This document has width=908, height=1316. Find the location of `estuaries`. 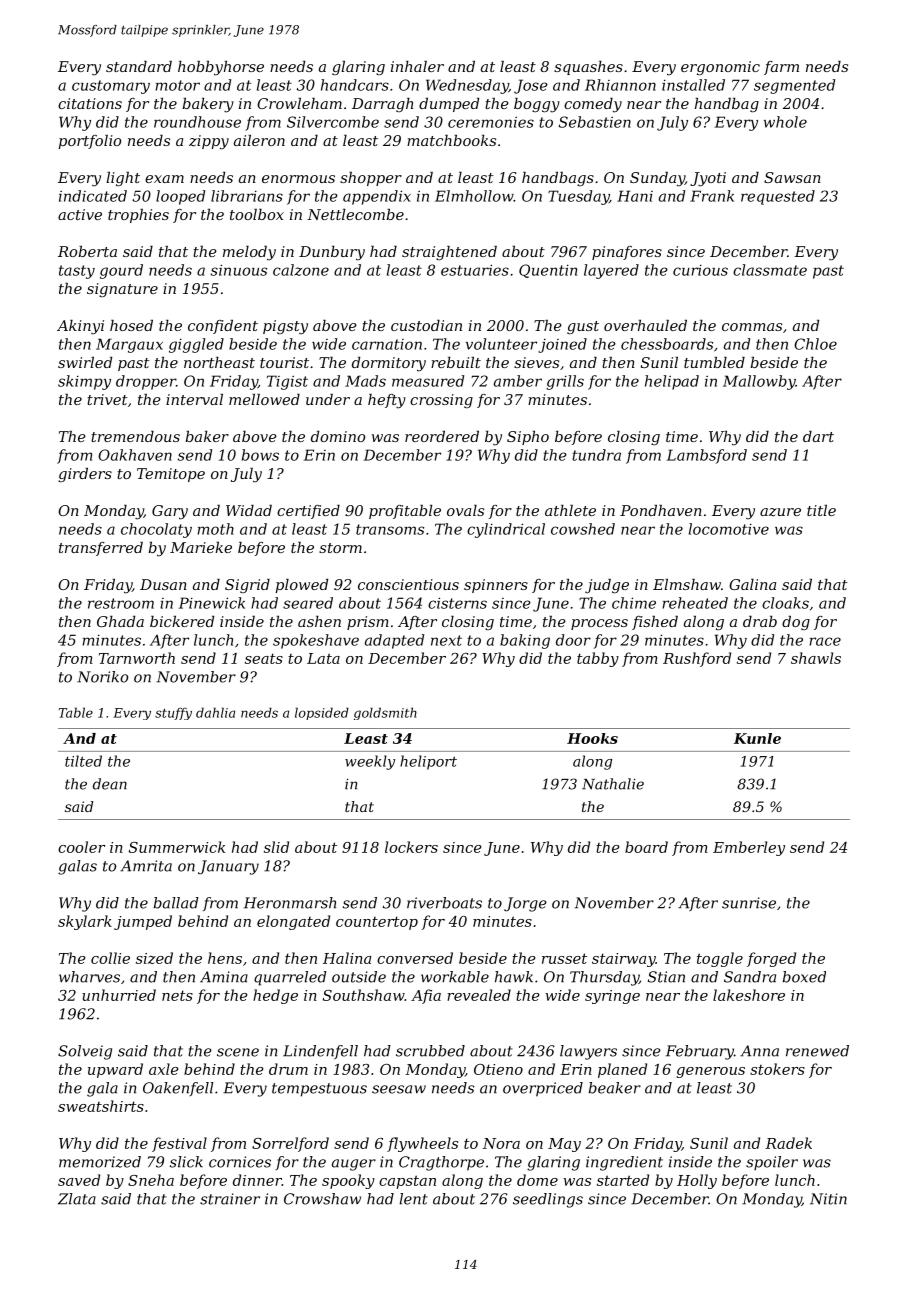

estuaries is located at coordinates (475, 270).
